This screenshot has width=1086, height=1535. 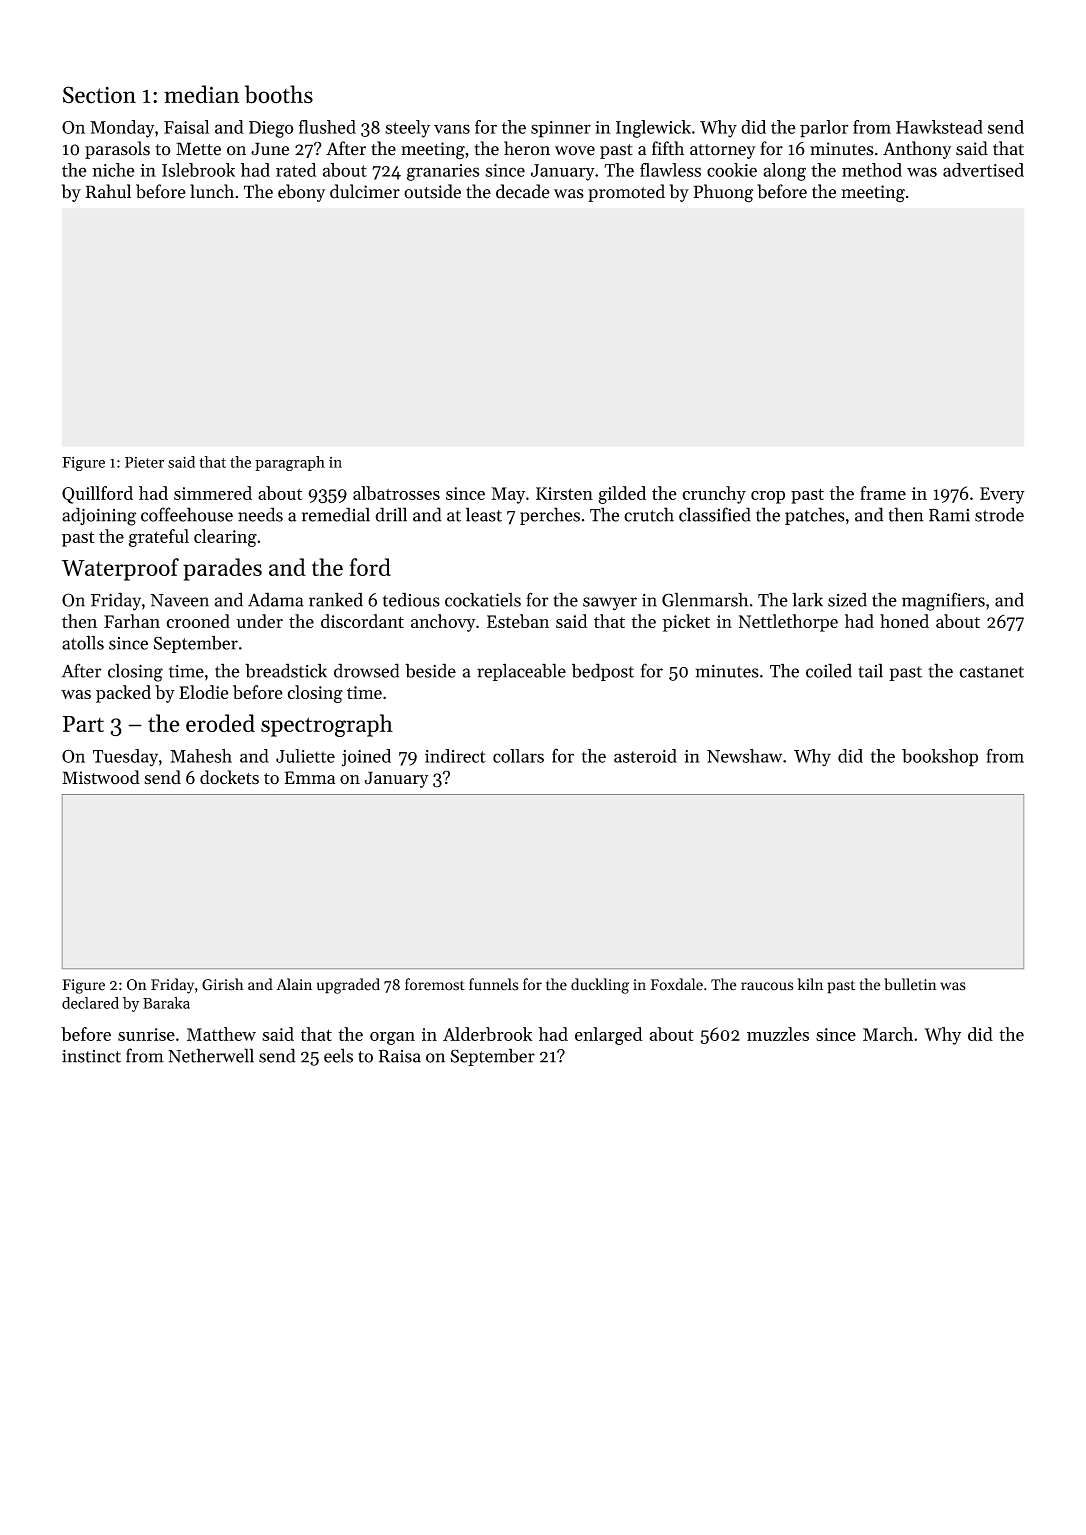 I want to click on cockatiels, so click(x=483, y=599).
